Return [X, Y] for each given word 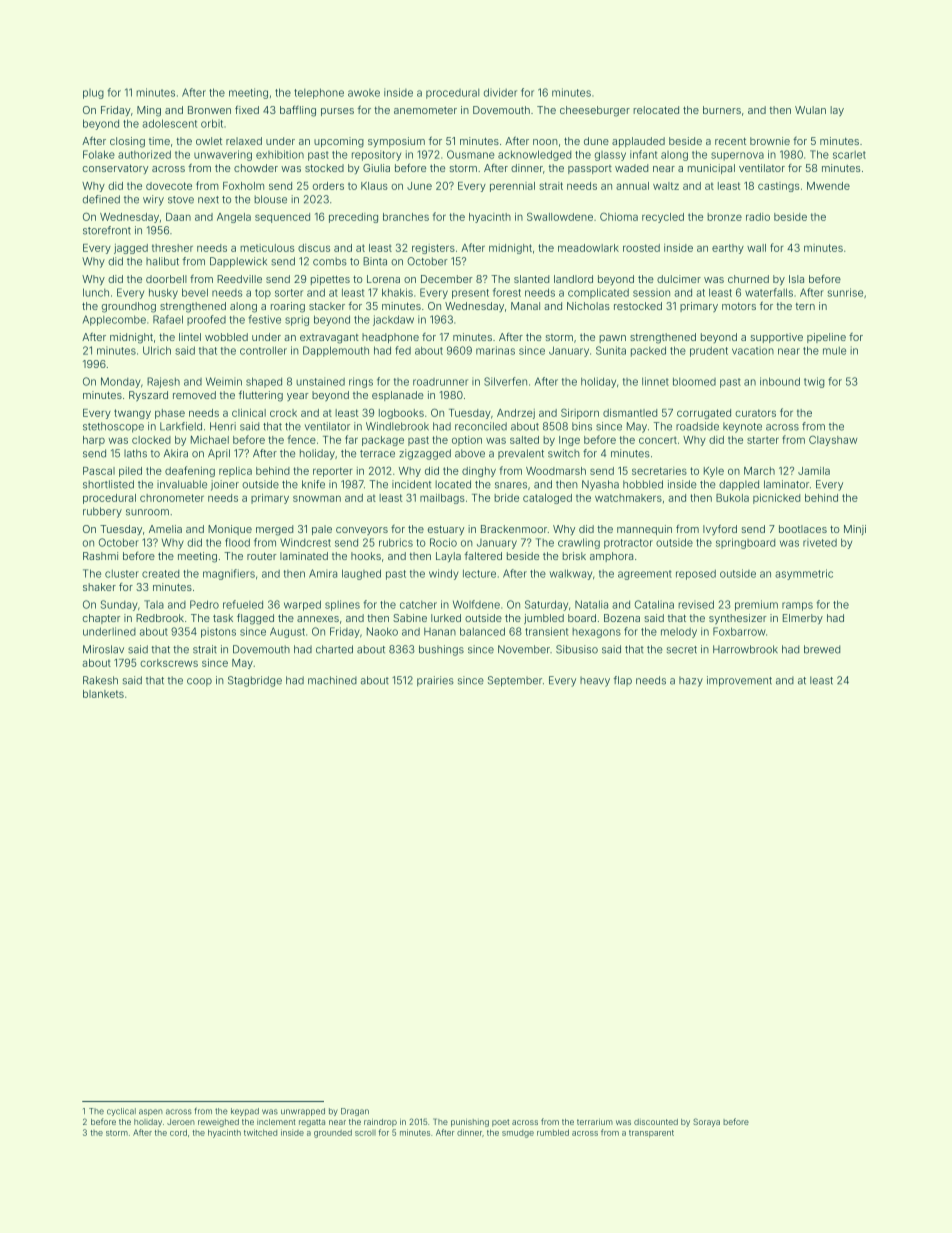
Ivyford [720, 529]
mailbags [442, 499]
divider [500, 92]
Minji [855, 530]
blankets [103, 694]
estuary [446, 530]
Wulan [810, 110]
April [219, 454]
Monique [230, 530]
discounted [656, 1122]
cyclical [121, 1112]
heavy [595, 681]
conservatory [116, 169]
